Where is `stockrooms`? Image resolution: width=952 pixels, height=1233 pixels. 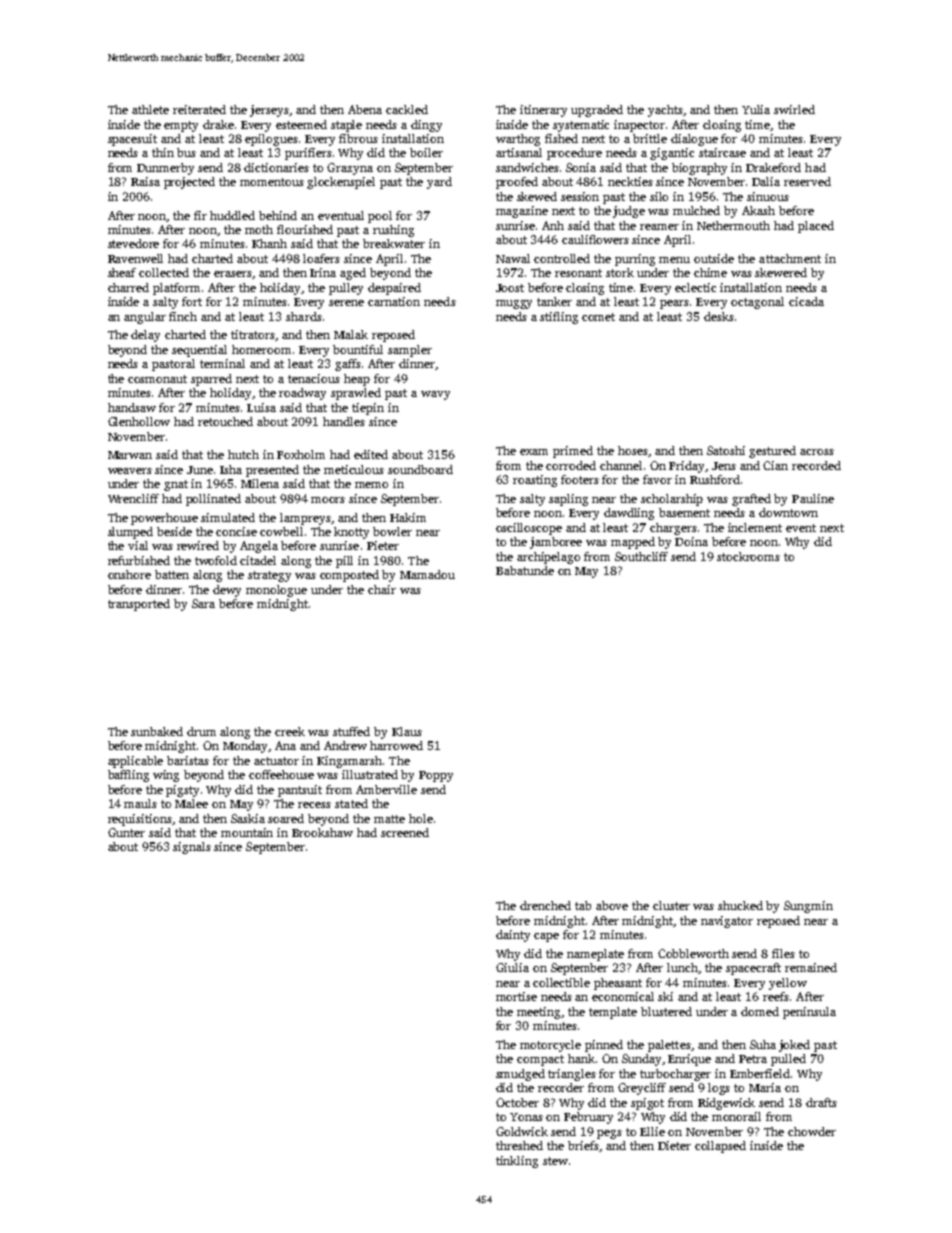
stockrooms is located at coordinates (748, 556).
